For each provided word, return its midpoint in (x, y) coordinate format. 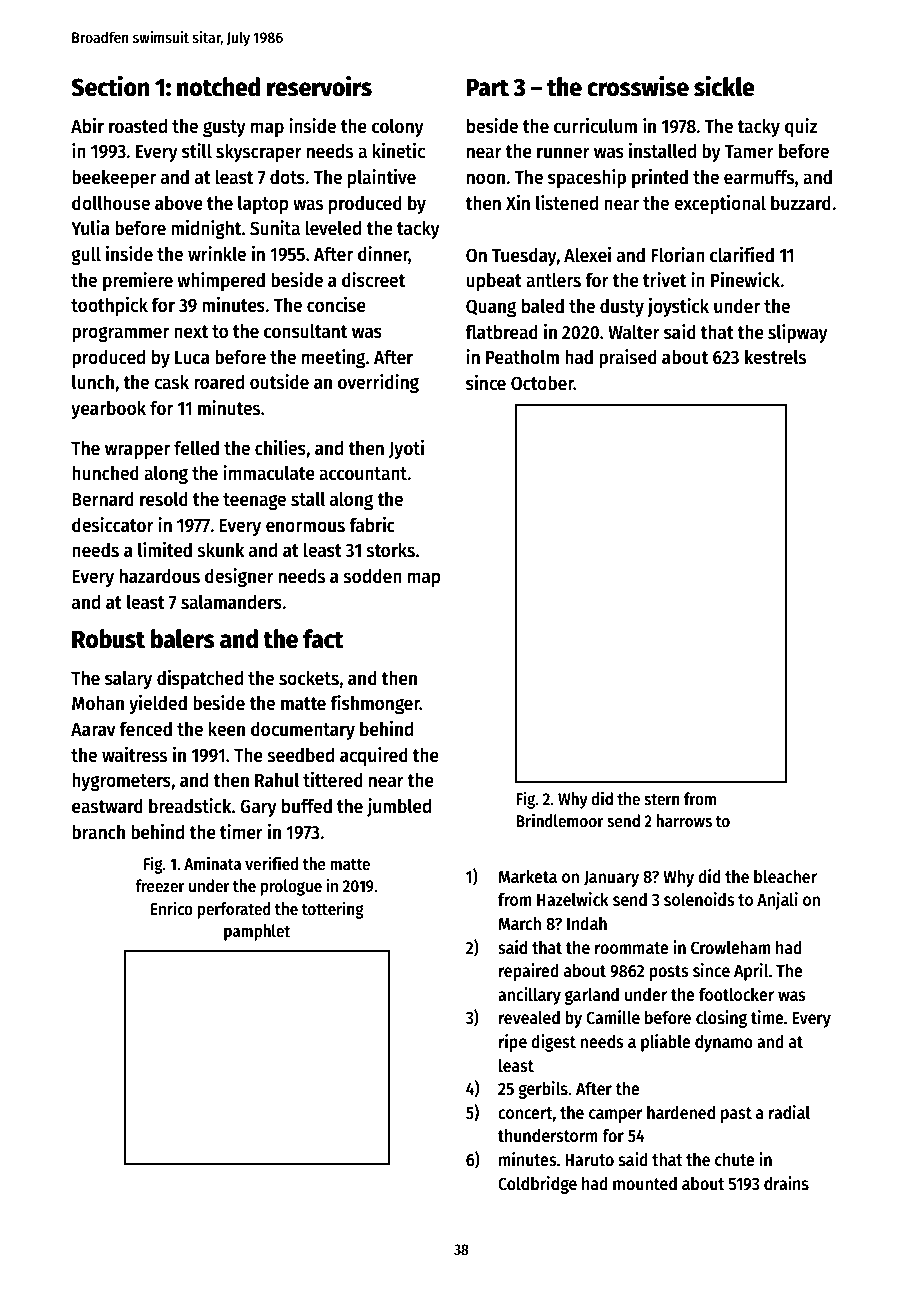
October (542, 383)
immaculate (269, 473)
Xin (518, 202)
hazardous (160, 576)
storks (390, 550)
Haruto (589, 1160)
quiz (801, 127)
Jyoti (406, 449)
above (179, 203)
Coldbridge (537, 1185)
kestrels (775, 357)
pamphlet (257, 932)
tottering (333, 910)
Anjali (777, 901)
